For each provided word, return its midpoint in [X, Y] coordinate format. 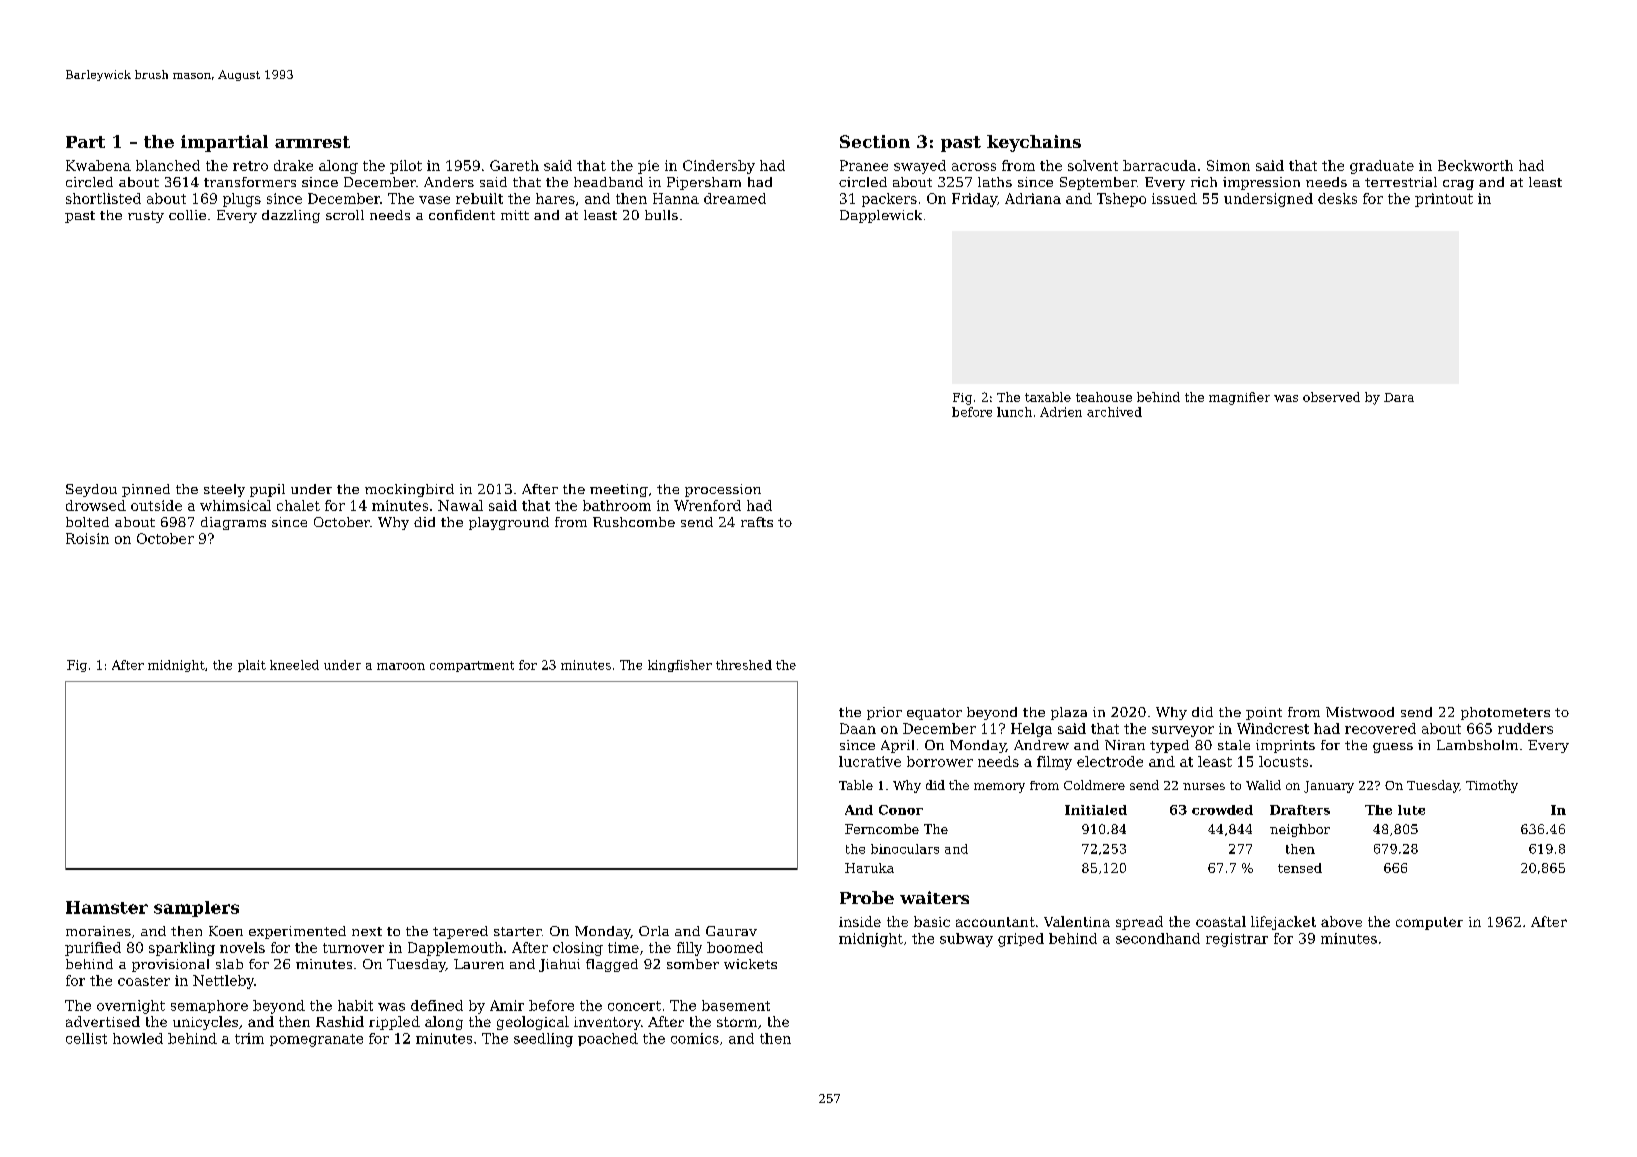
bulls [661, 215]
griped [1021, 940]
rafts [757, 522]
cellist [86, 1038]
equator [934, 714]
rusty [146, 217]
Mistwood [1360, 712]
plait [252, 666]
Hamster [107, 907]
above [1341, 921]
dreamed [735, 198]
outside [156, 505]
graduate [1382, 167]
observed [1331, 397]
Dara [1399, 397]
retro [250, 166]
